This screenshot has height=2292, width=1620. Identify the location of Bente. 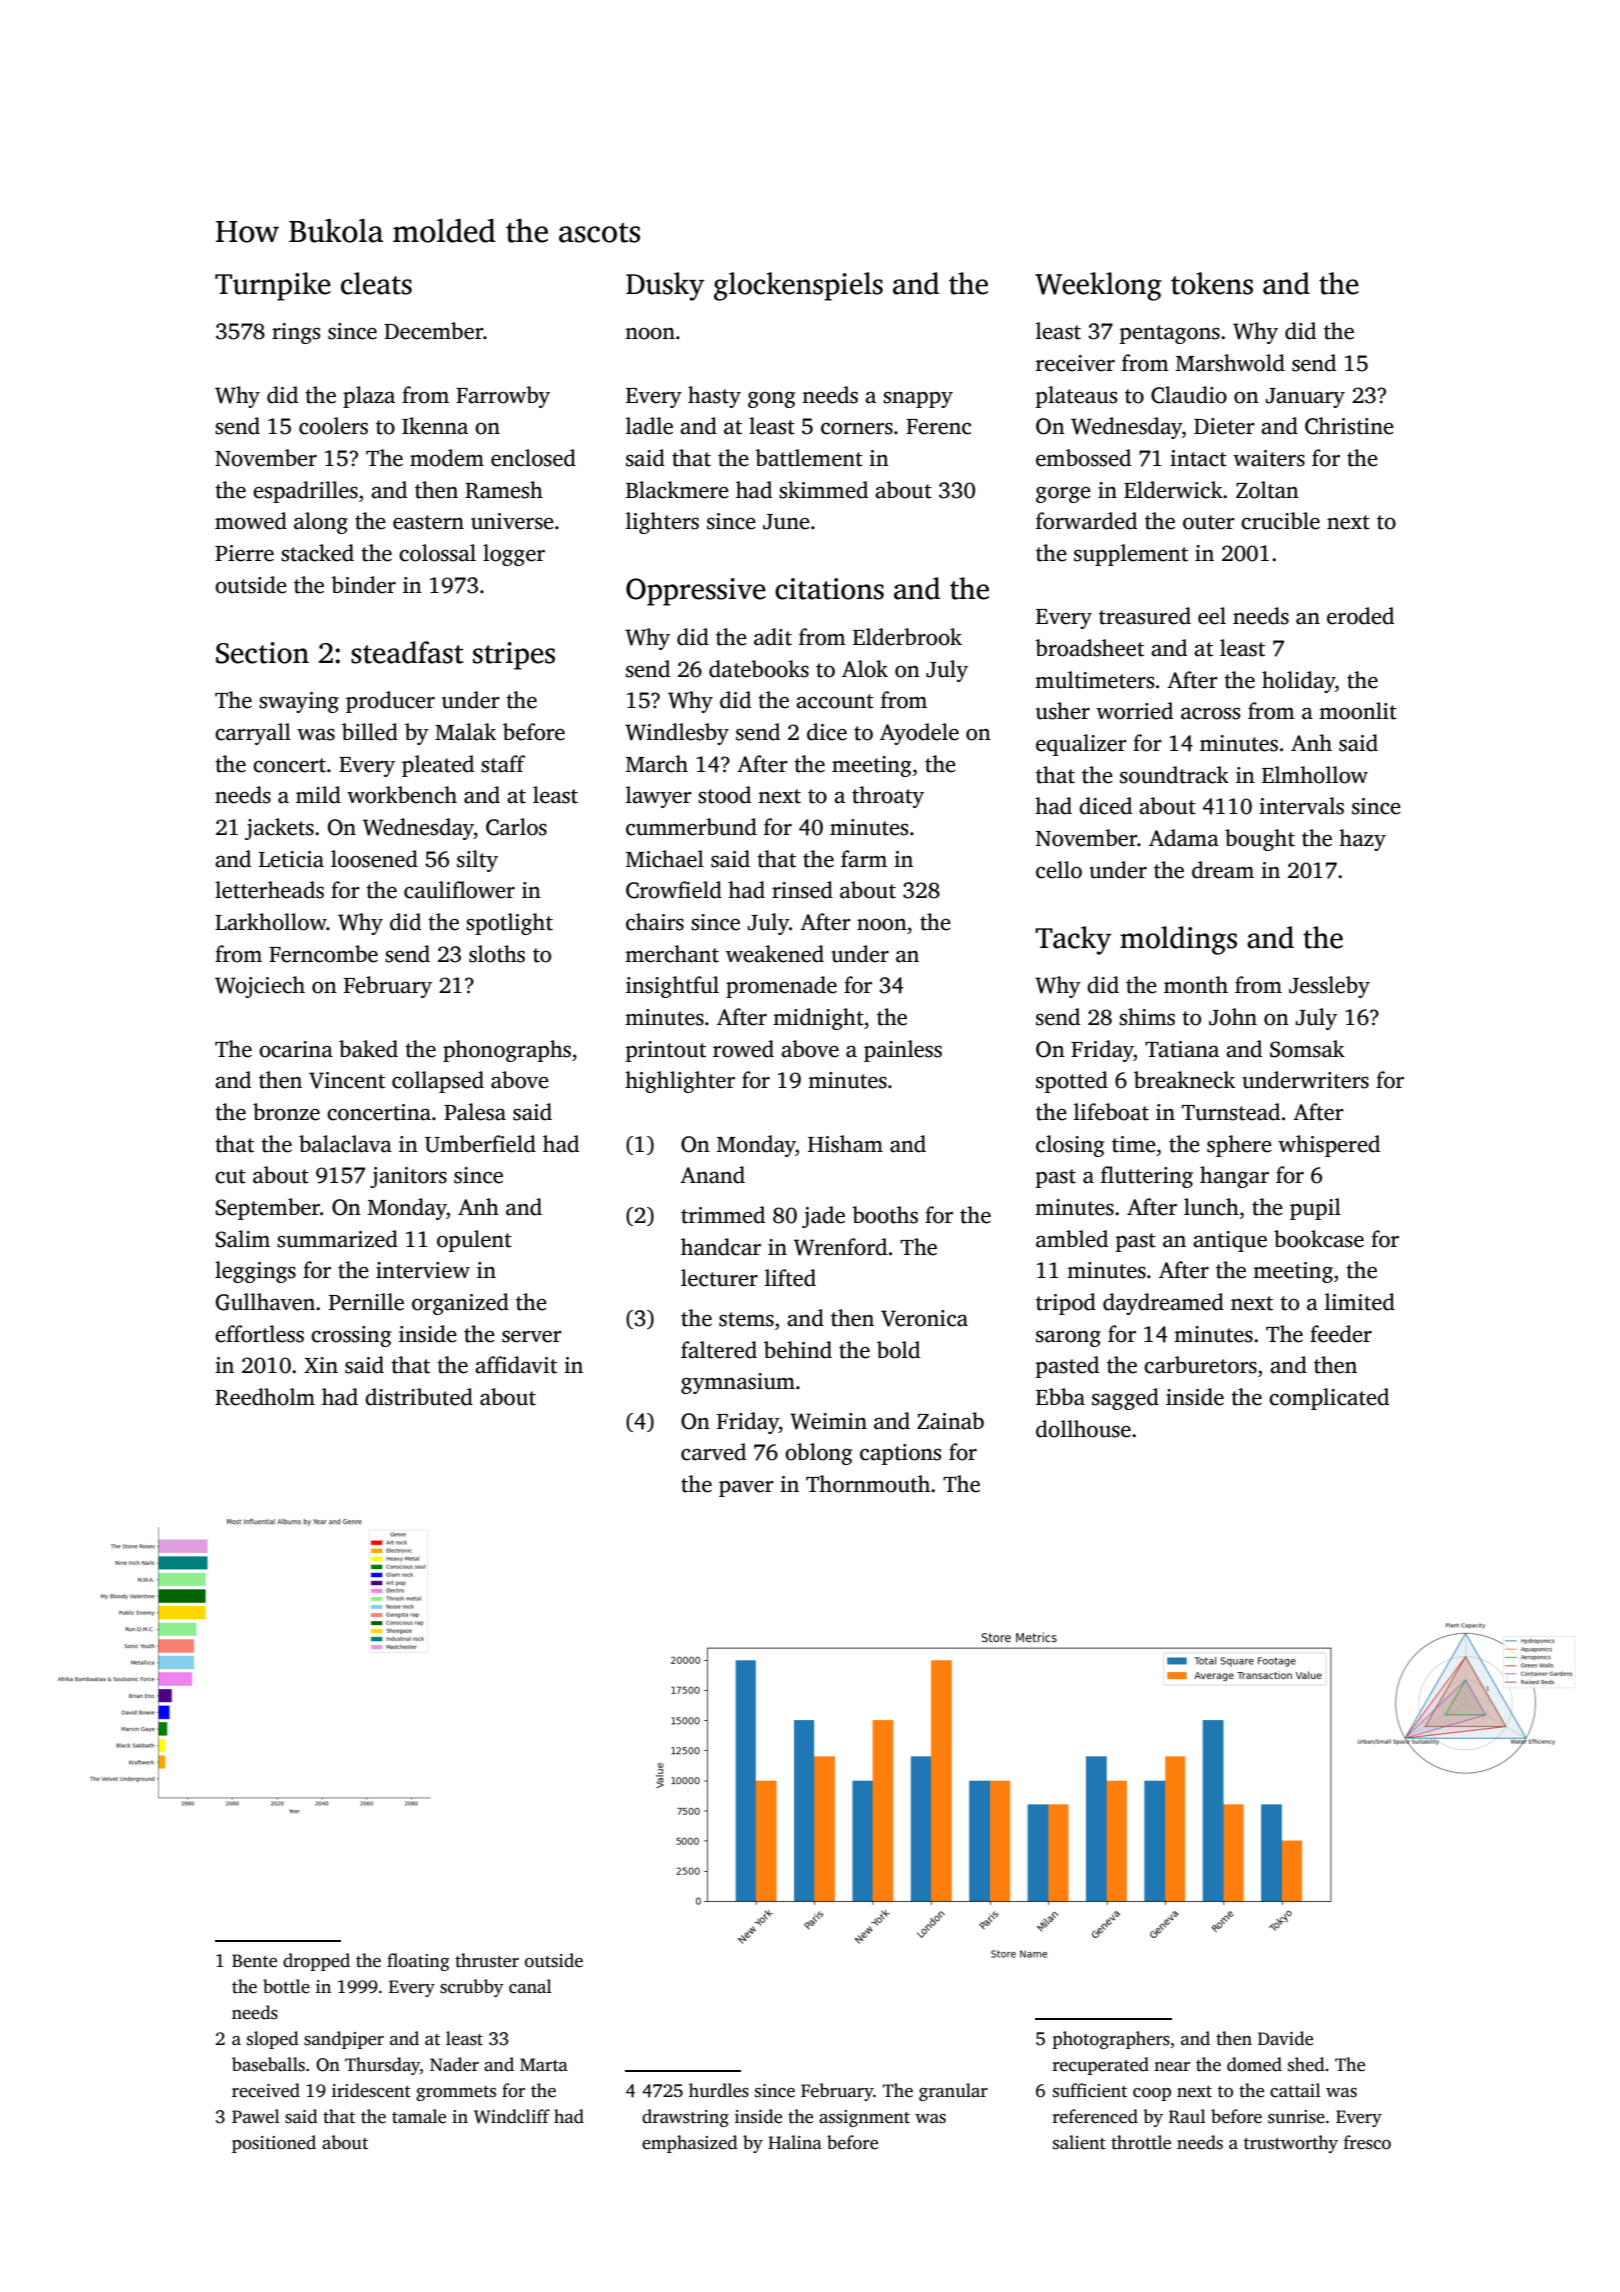
(254, 1961).
